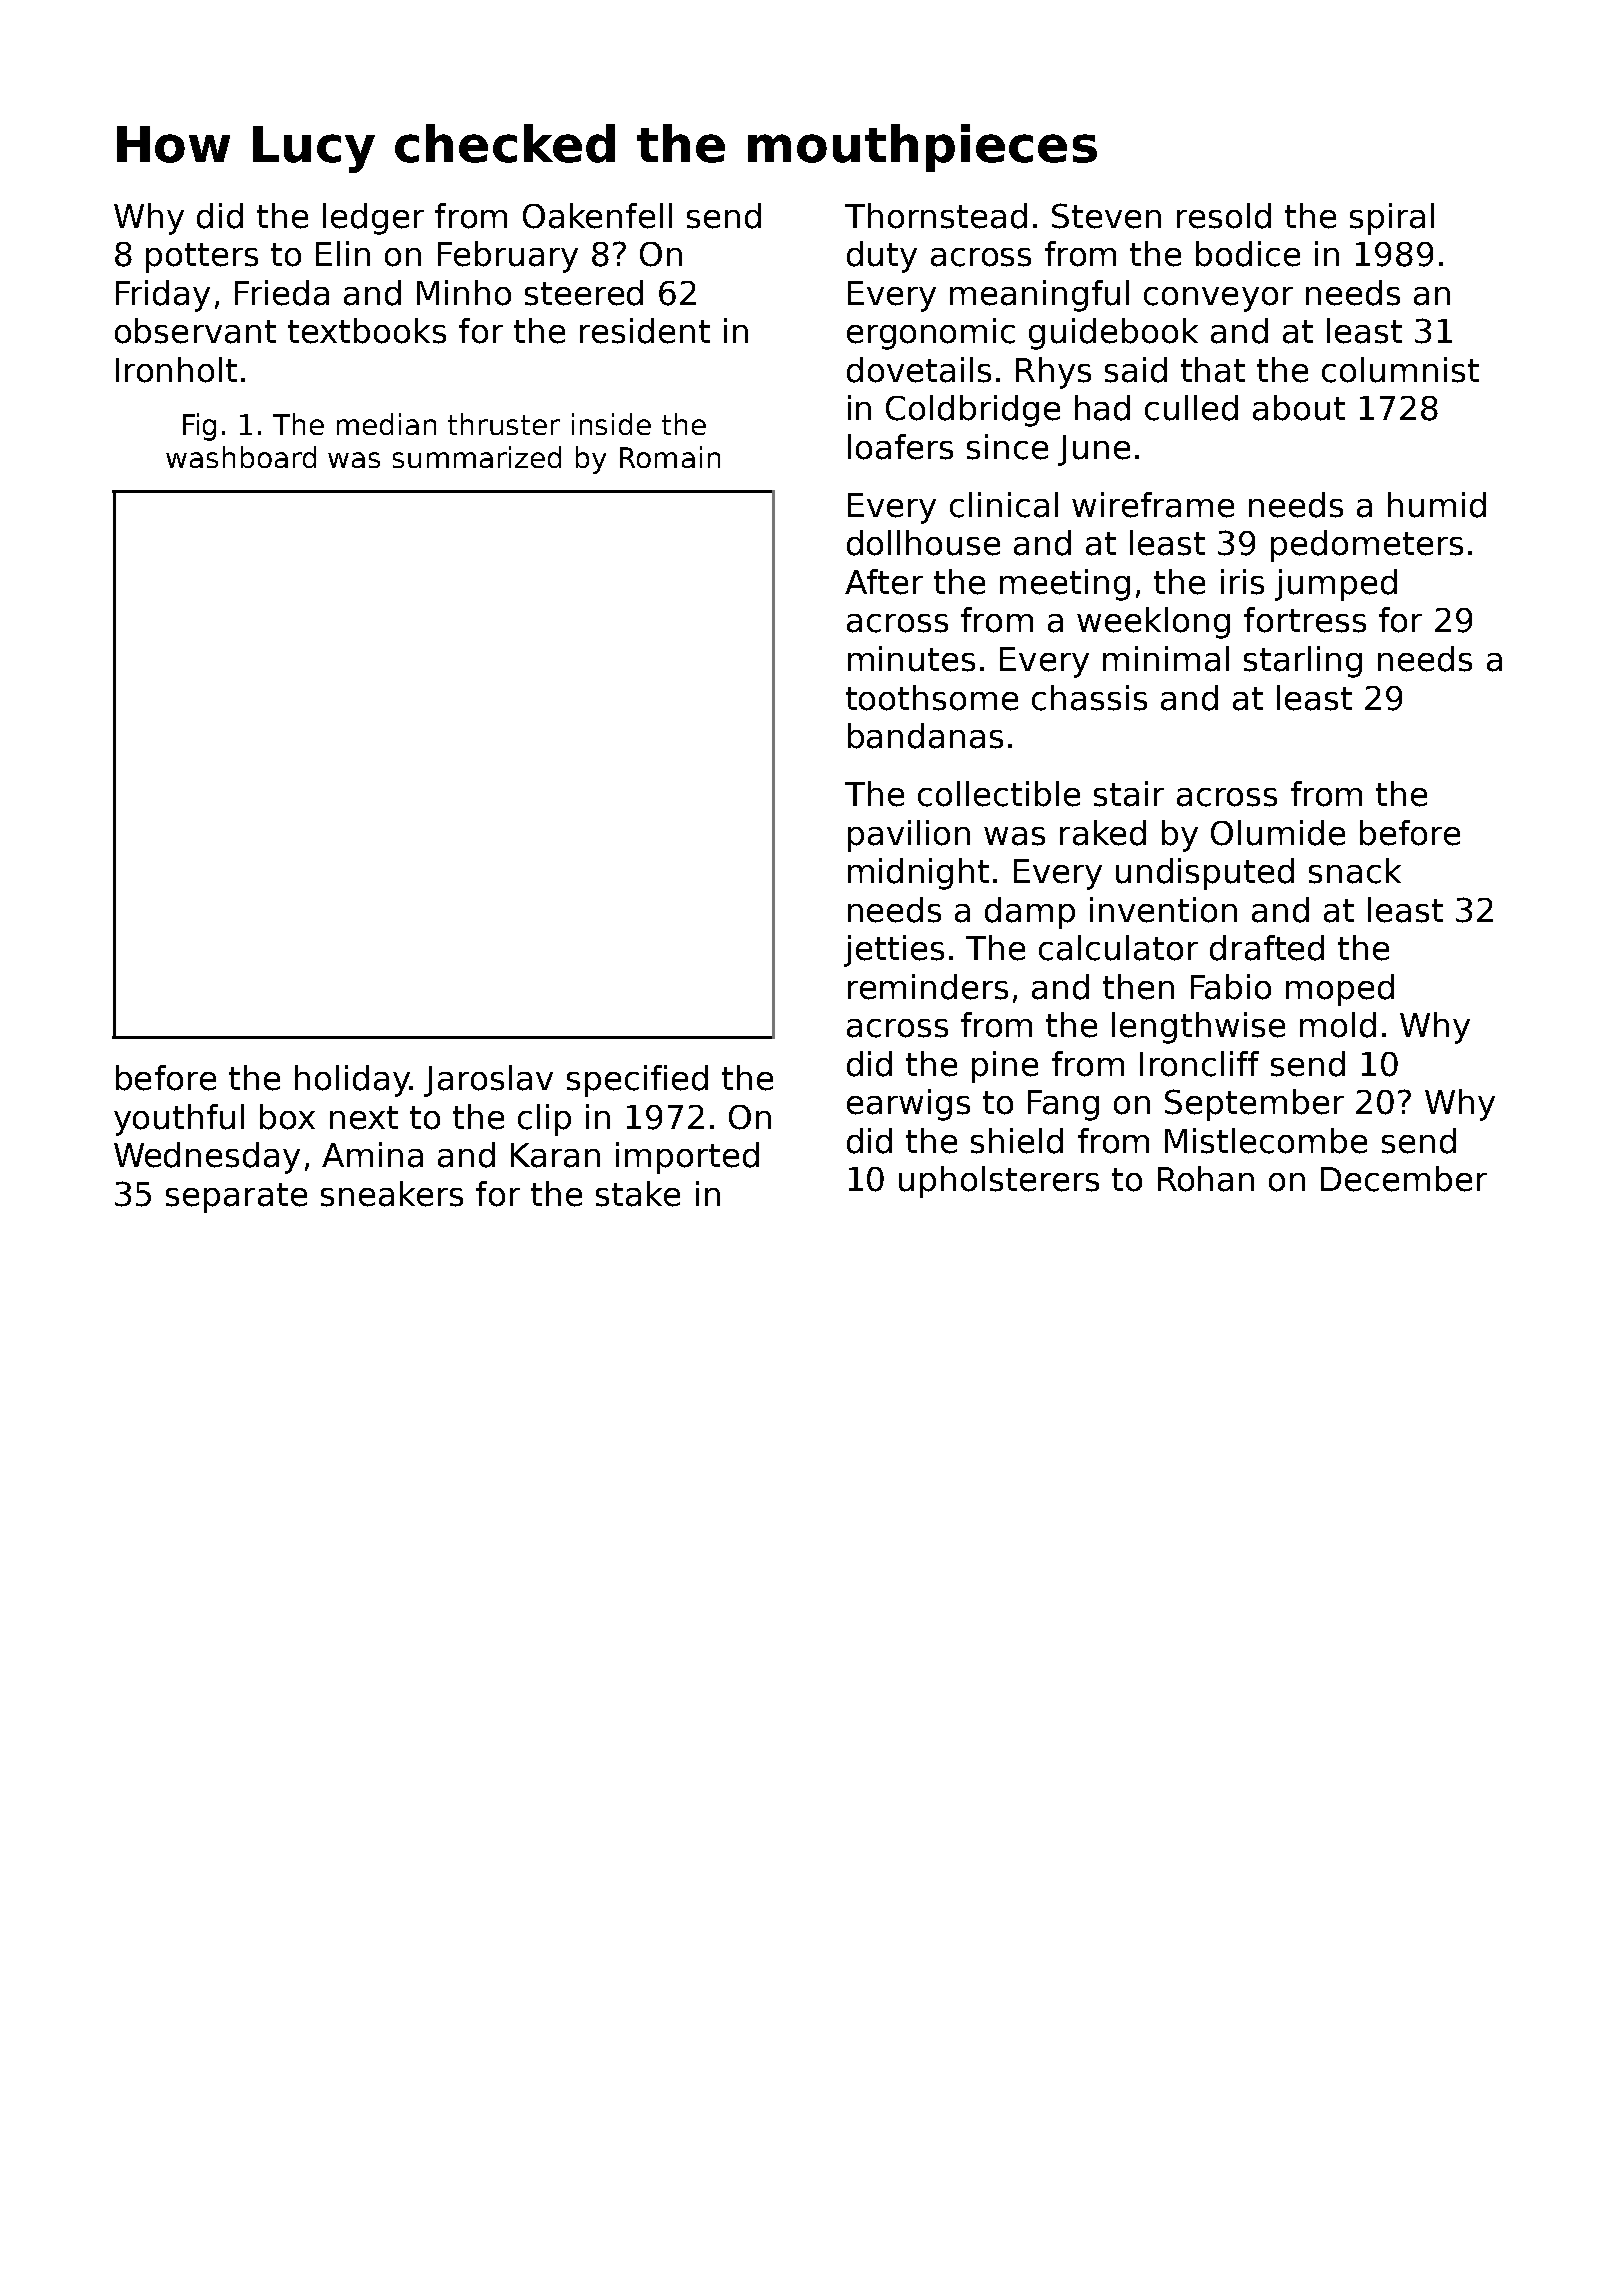 Image resolution: width=1620 pixels, height=2292 pixels. Describe the element at coordinates (207, 1158) in the screenshot. I see `Wednesday` at that location.
